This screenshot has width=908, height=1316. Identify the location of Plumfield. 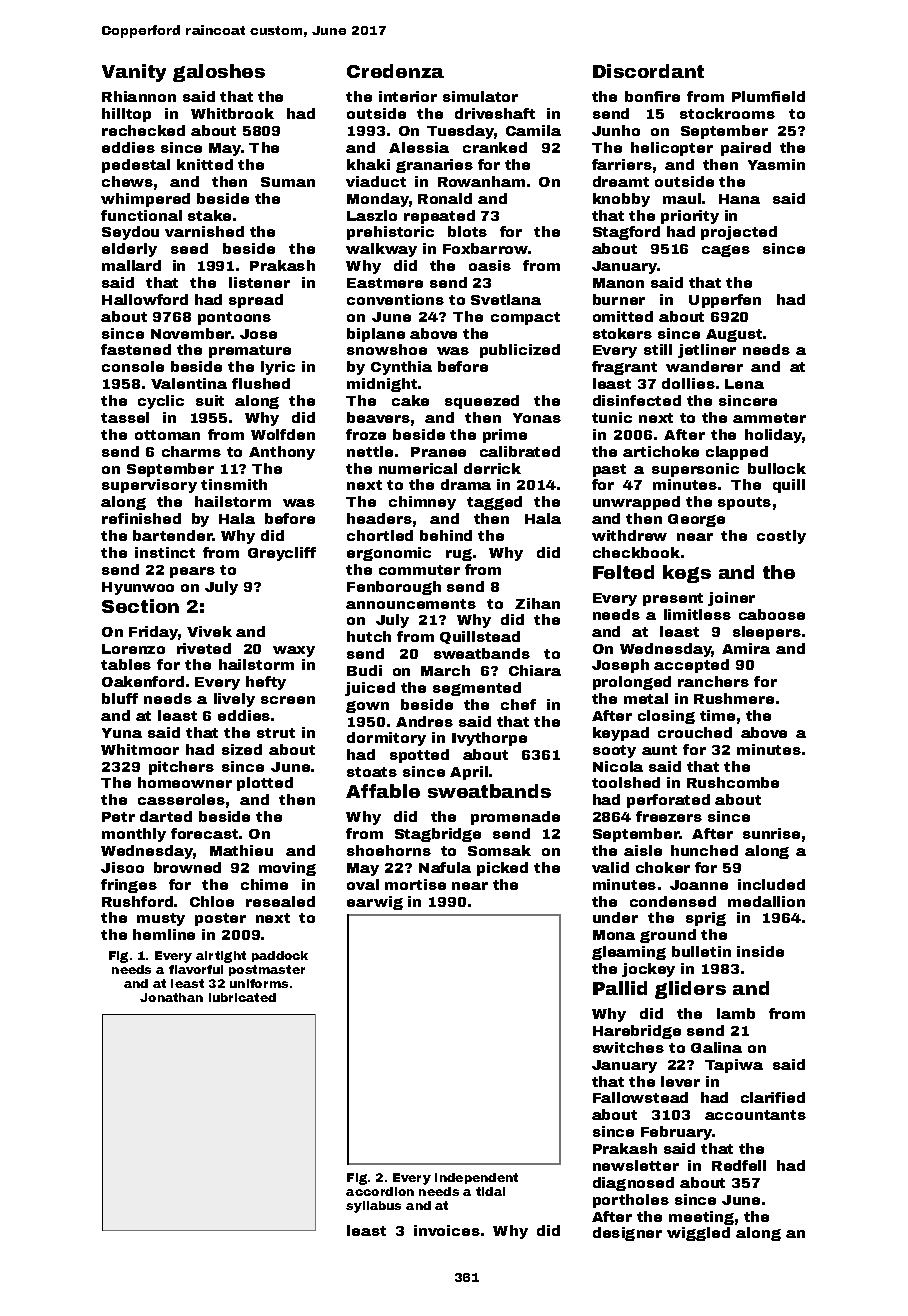
(768, 96).
